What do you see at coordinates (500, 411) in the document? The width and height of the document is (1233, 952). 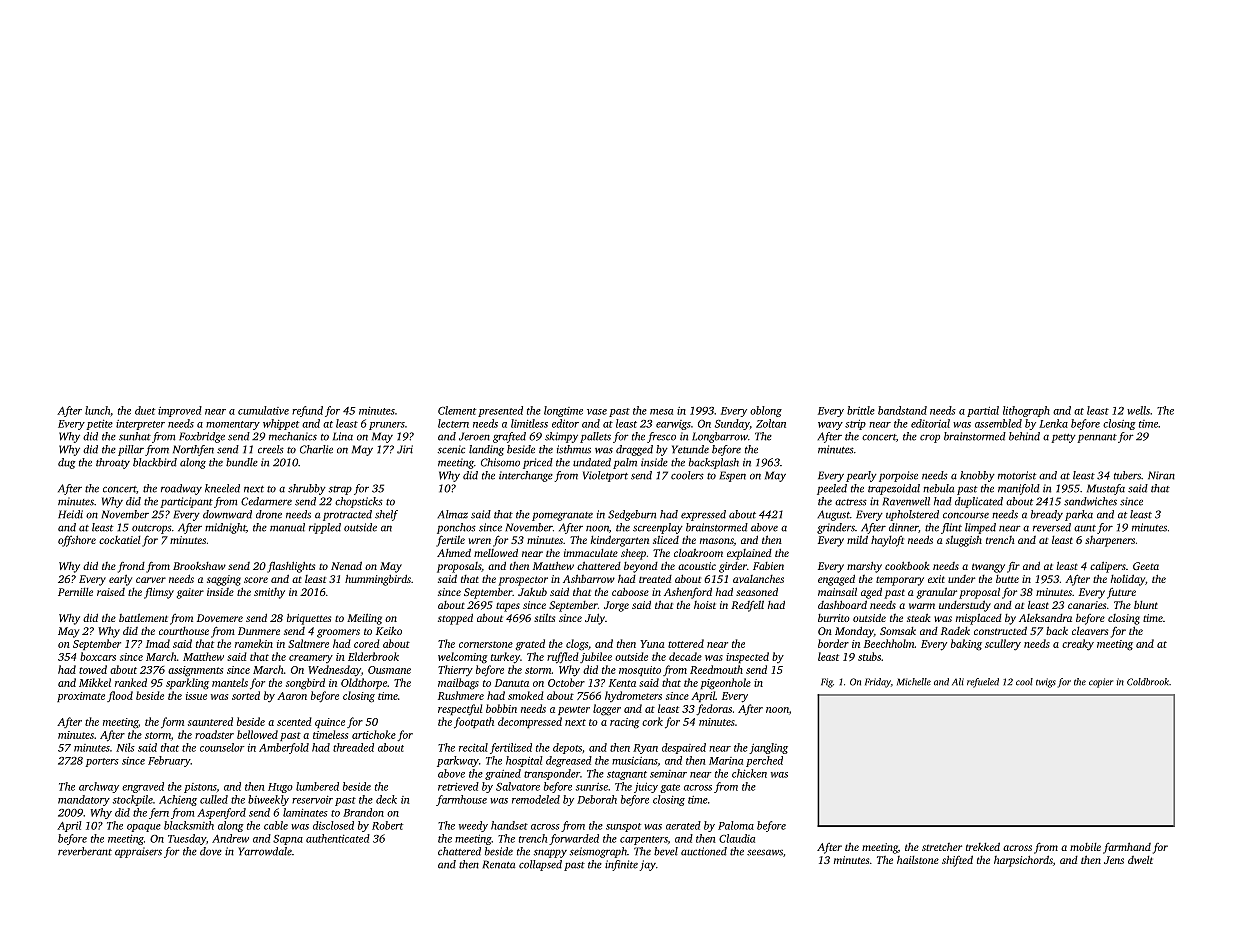 I see `presented` at bounding box center [500, 411].
